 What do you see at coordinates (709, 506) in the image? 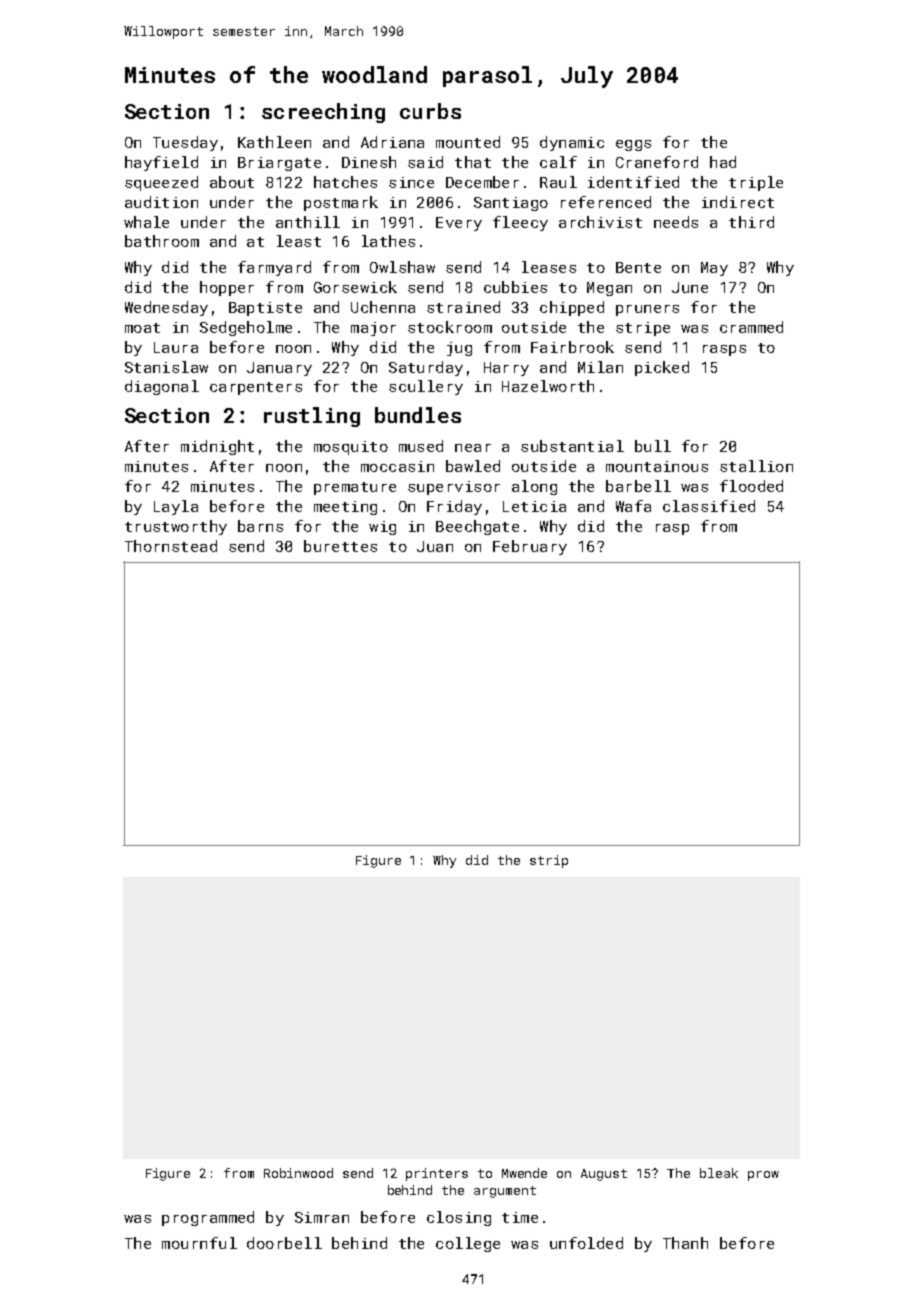
I see `classified` at bounding box center [709, 506].
